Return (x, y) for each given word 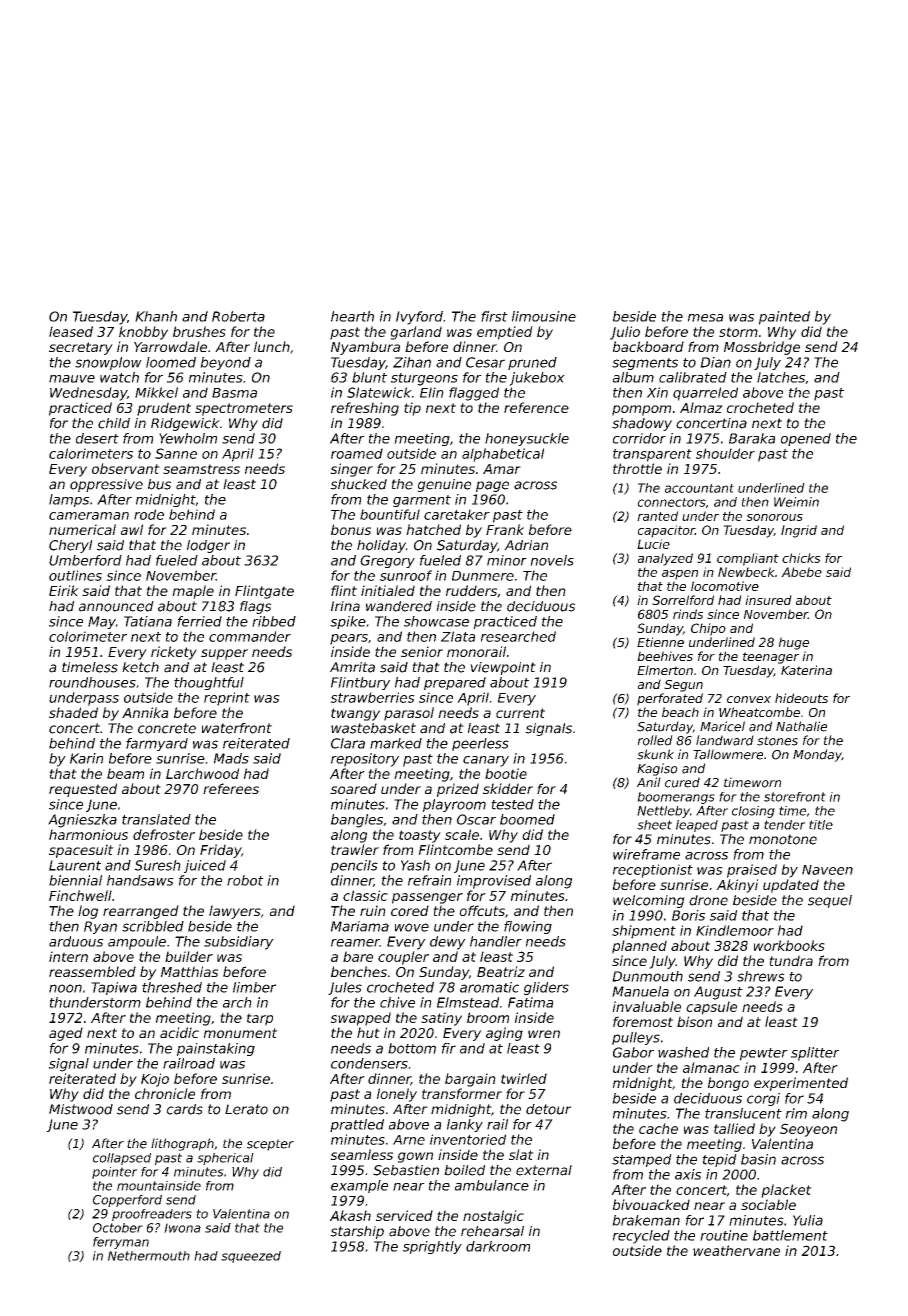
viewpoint (503, 668)
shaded (73, 712)
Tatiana (148, 621)
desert (97, 438)
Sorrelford (683, 600)
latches (781, 377)
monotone (783, 839)
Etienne (660, 642)
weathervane (736, 1250)
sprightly (432, 1247)
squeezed (251, 1257)
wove (412, 927)
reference (536, 407)
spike (348, 622)
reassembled (92, 971)
